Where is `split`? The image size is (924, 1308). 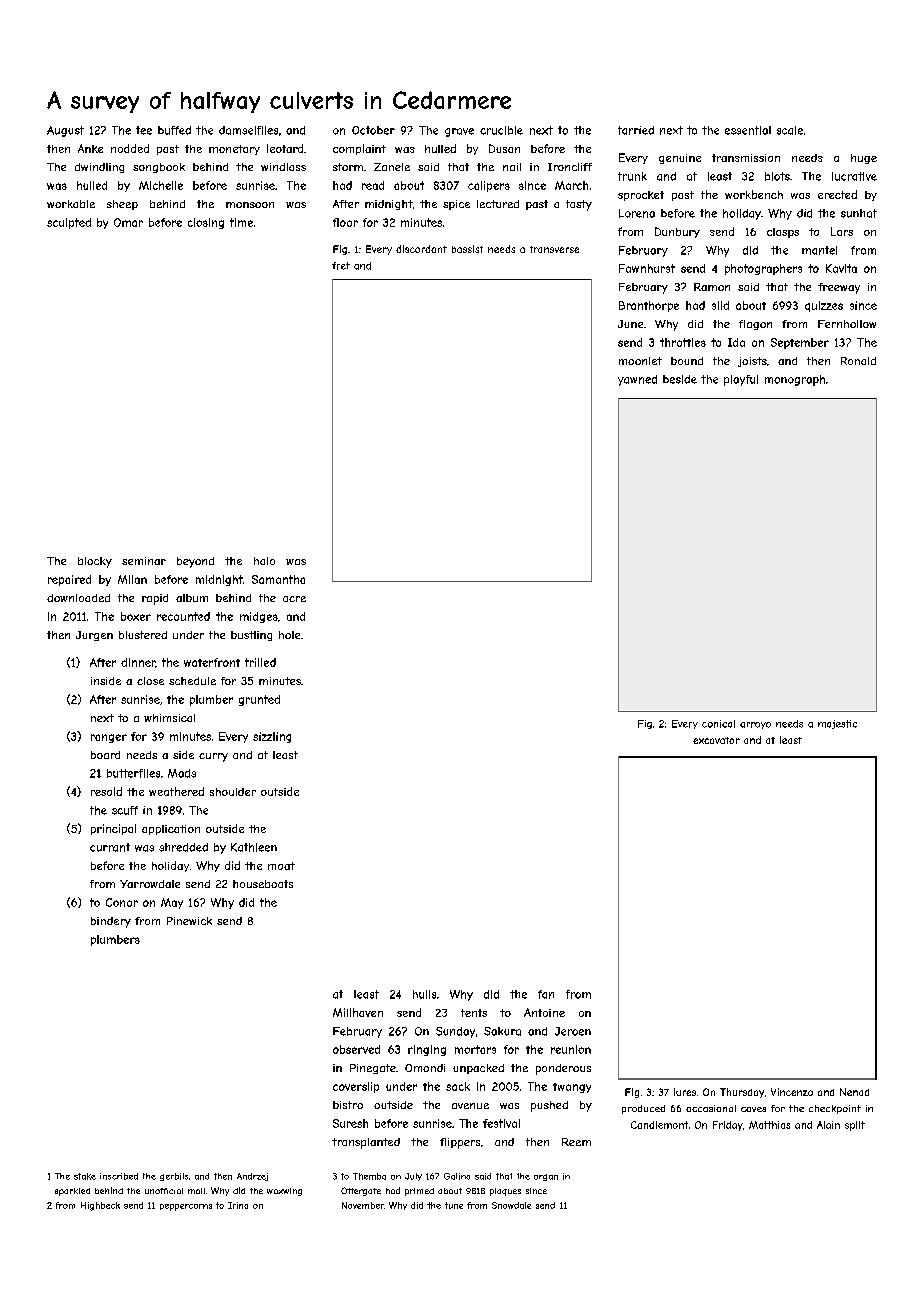 split is located at coordinates (855, 1126).
